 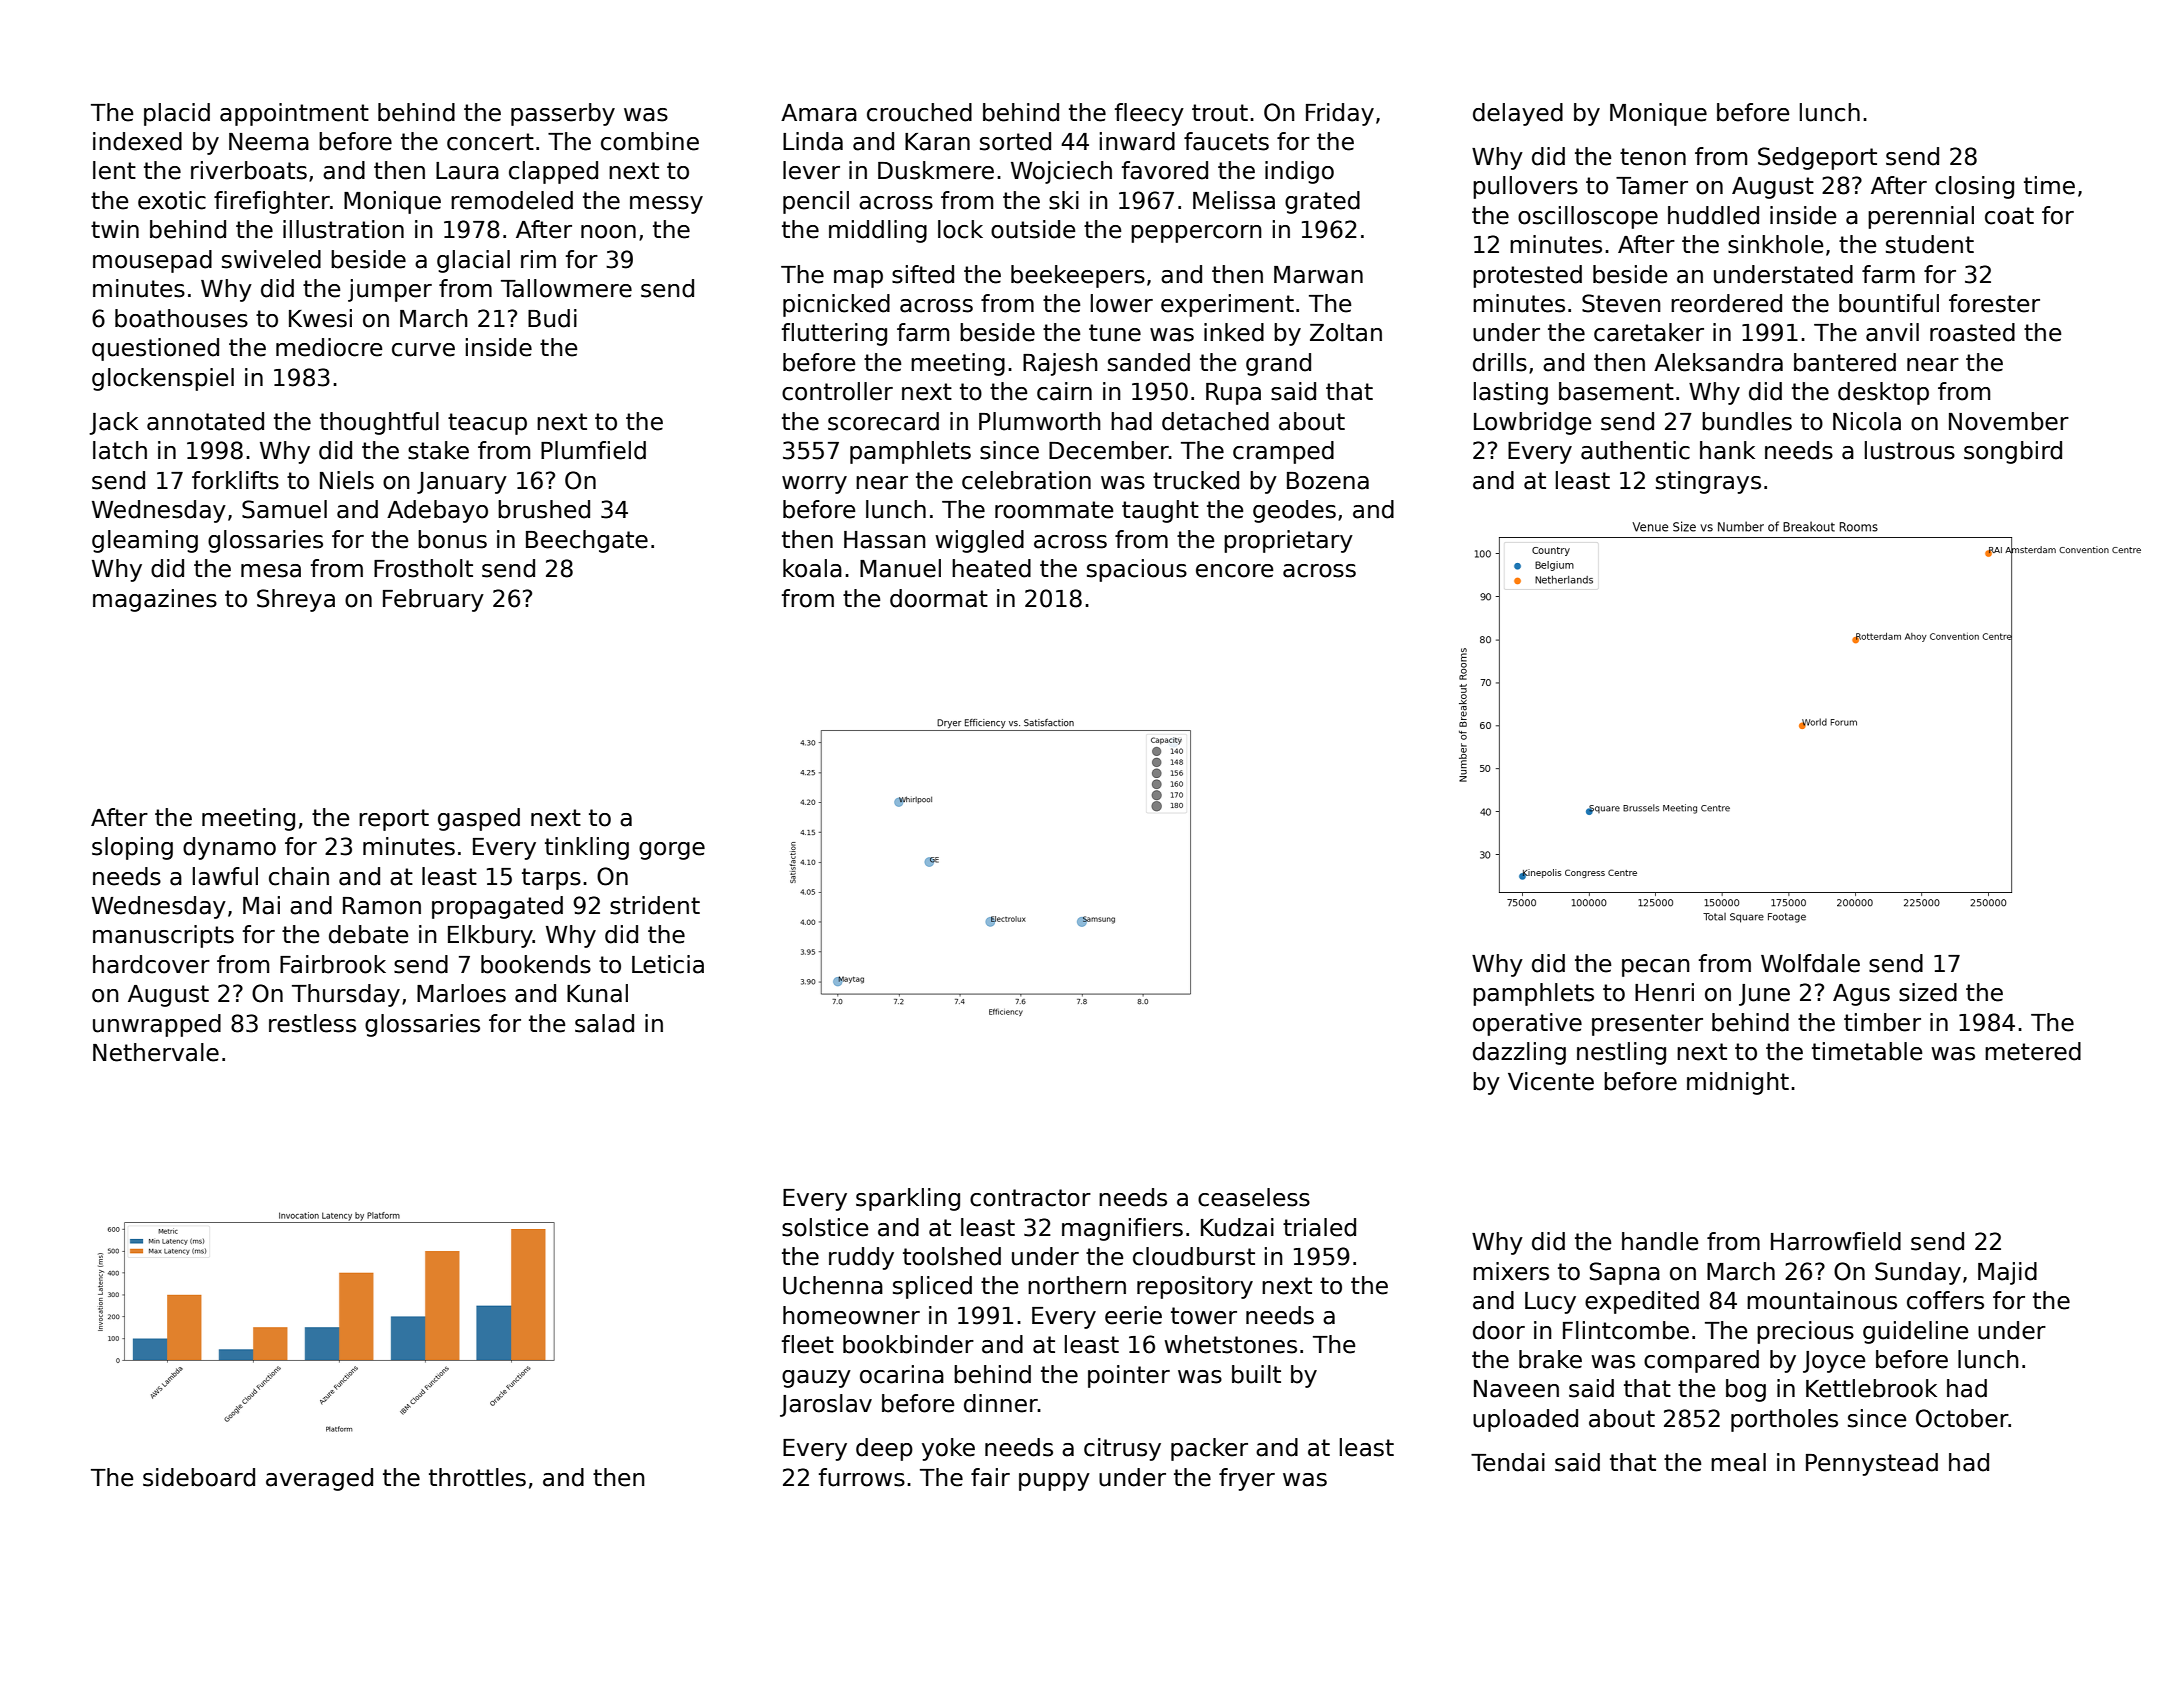 What do you see at coordinates (1518, 114) in the image?
I see `delayed` at bounding box center [1518, 114].
